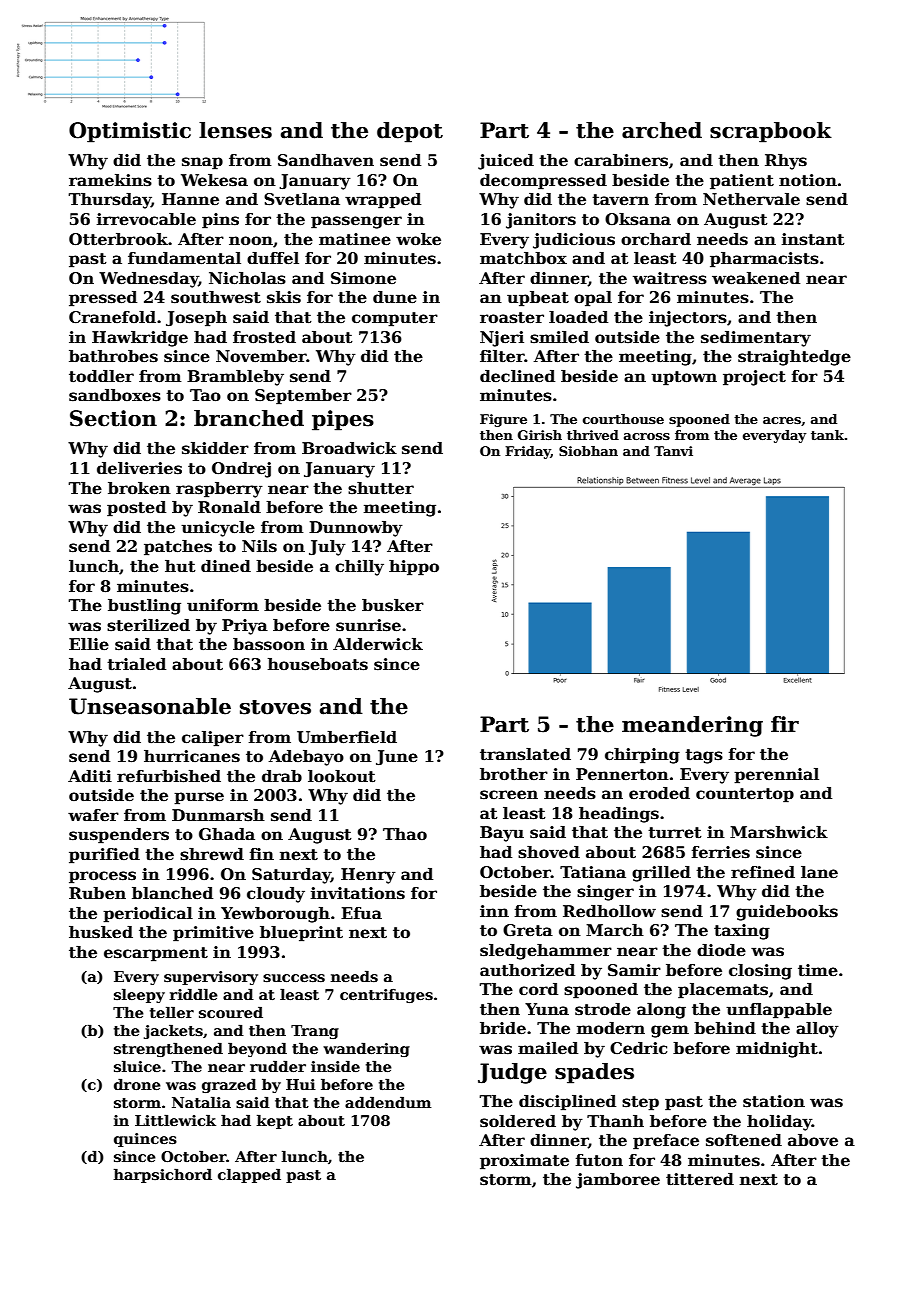 This screenshot has height=1308, width=924. I want to click on duffel, so click(273, 258).
